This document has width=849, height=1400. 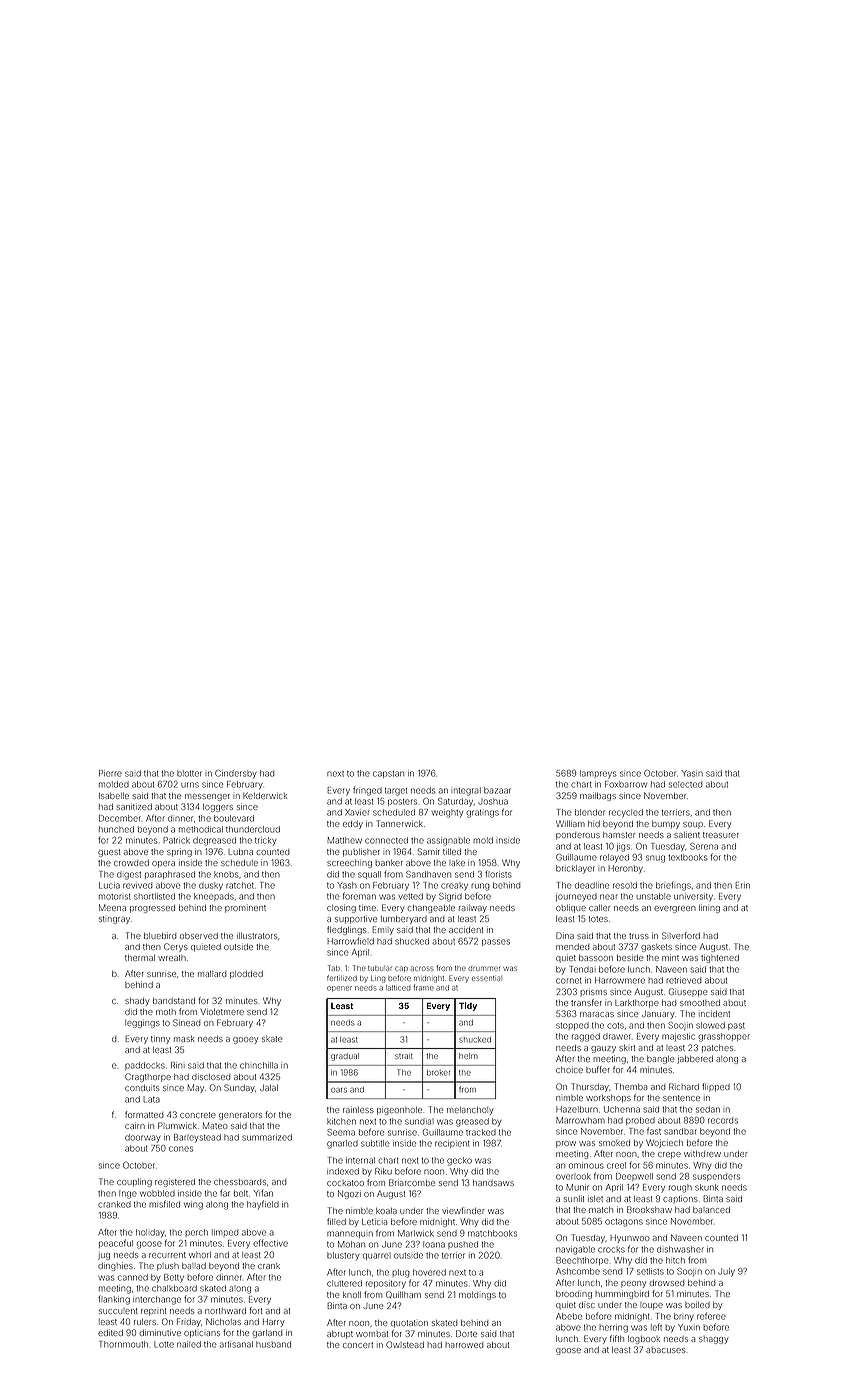 What do you see at coordinates (388, 774) in the document?
I see `capstan` at bounding box center [388, 774].
